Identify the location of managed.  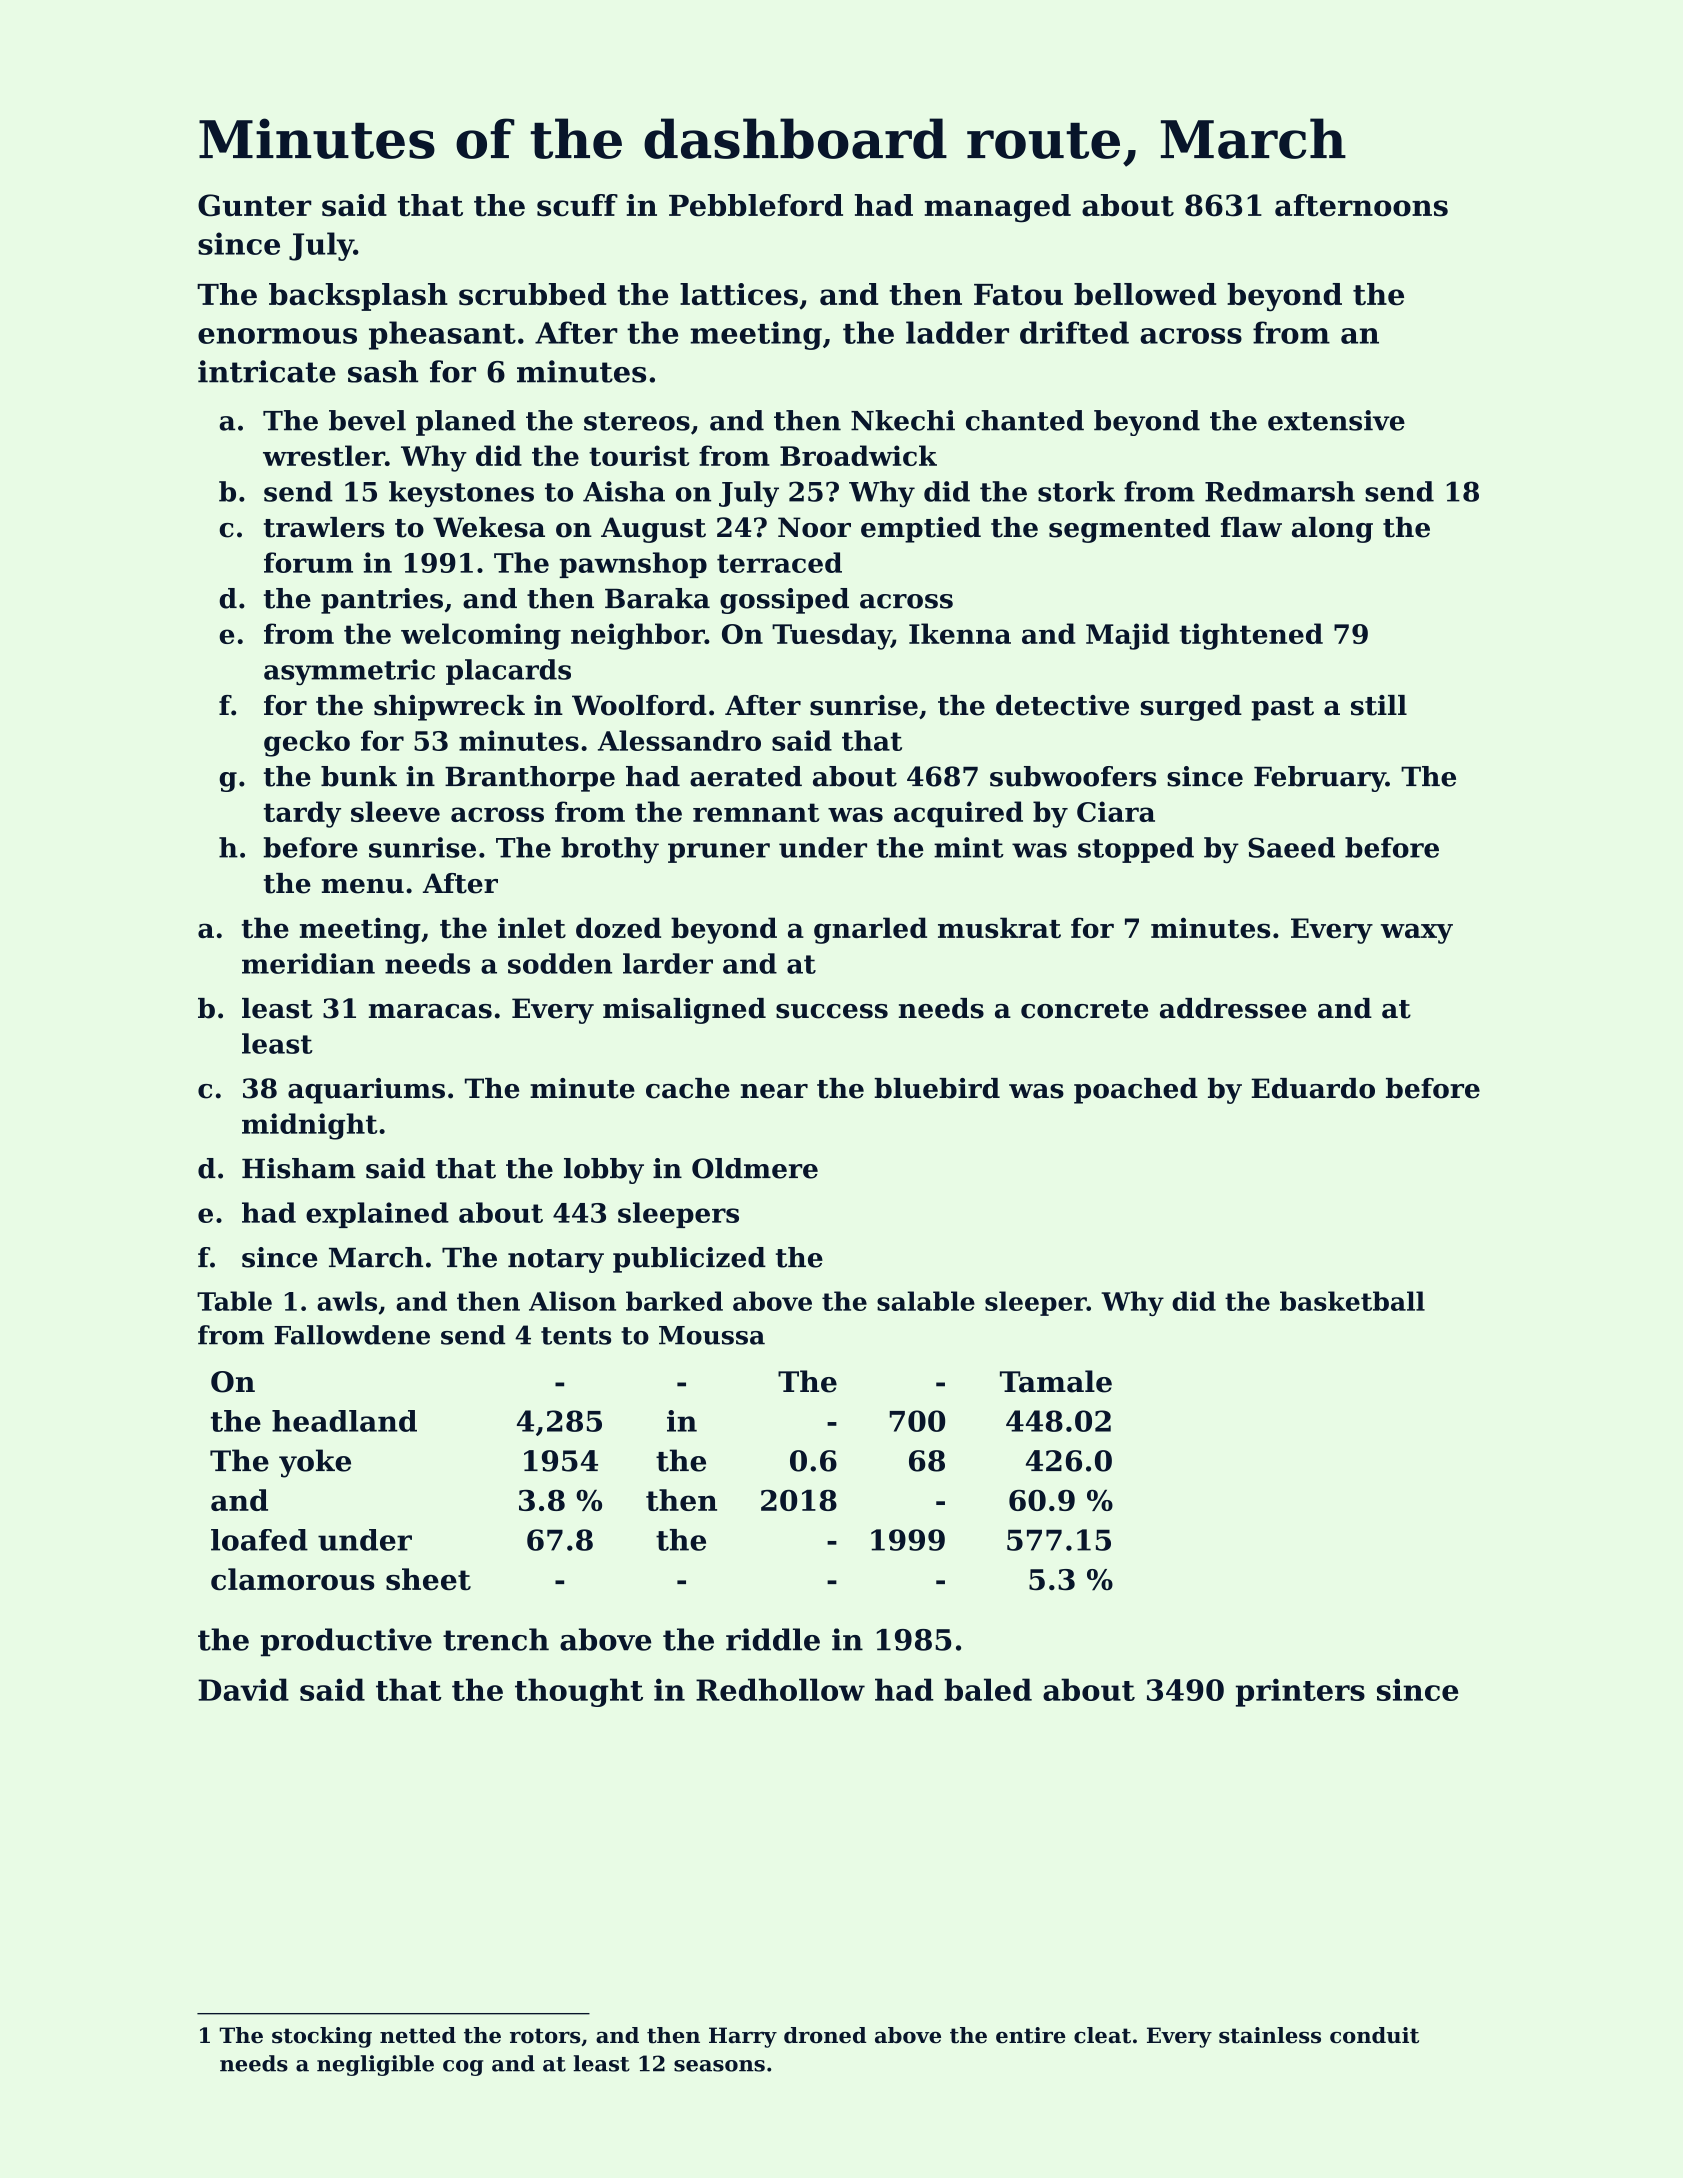
(997, 208).
